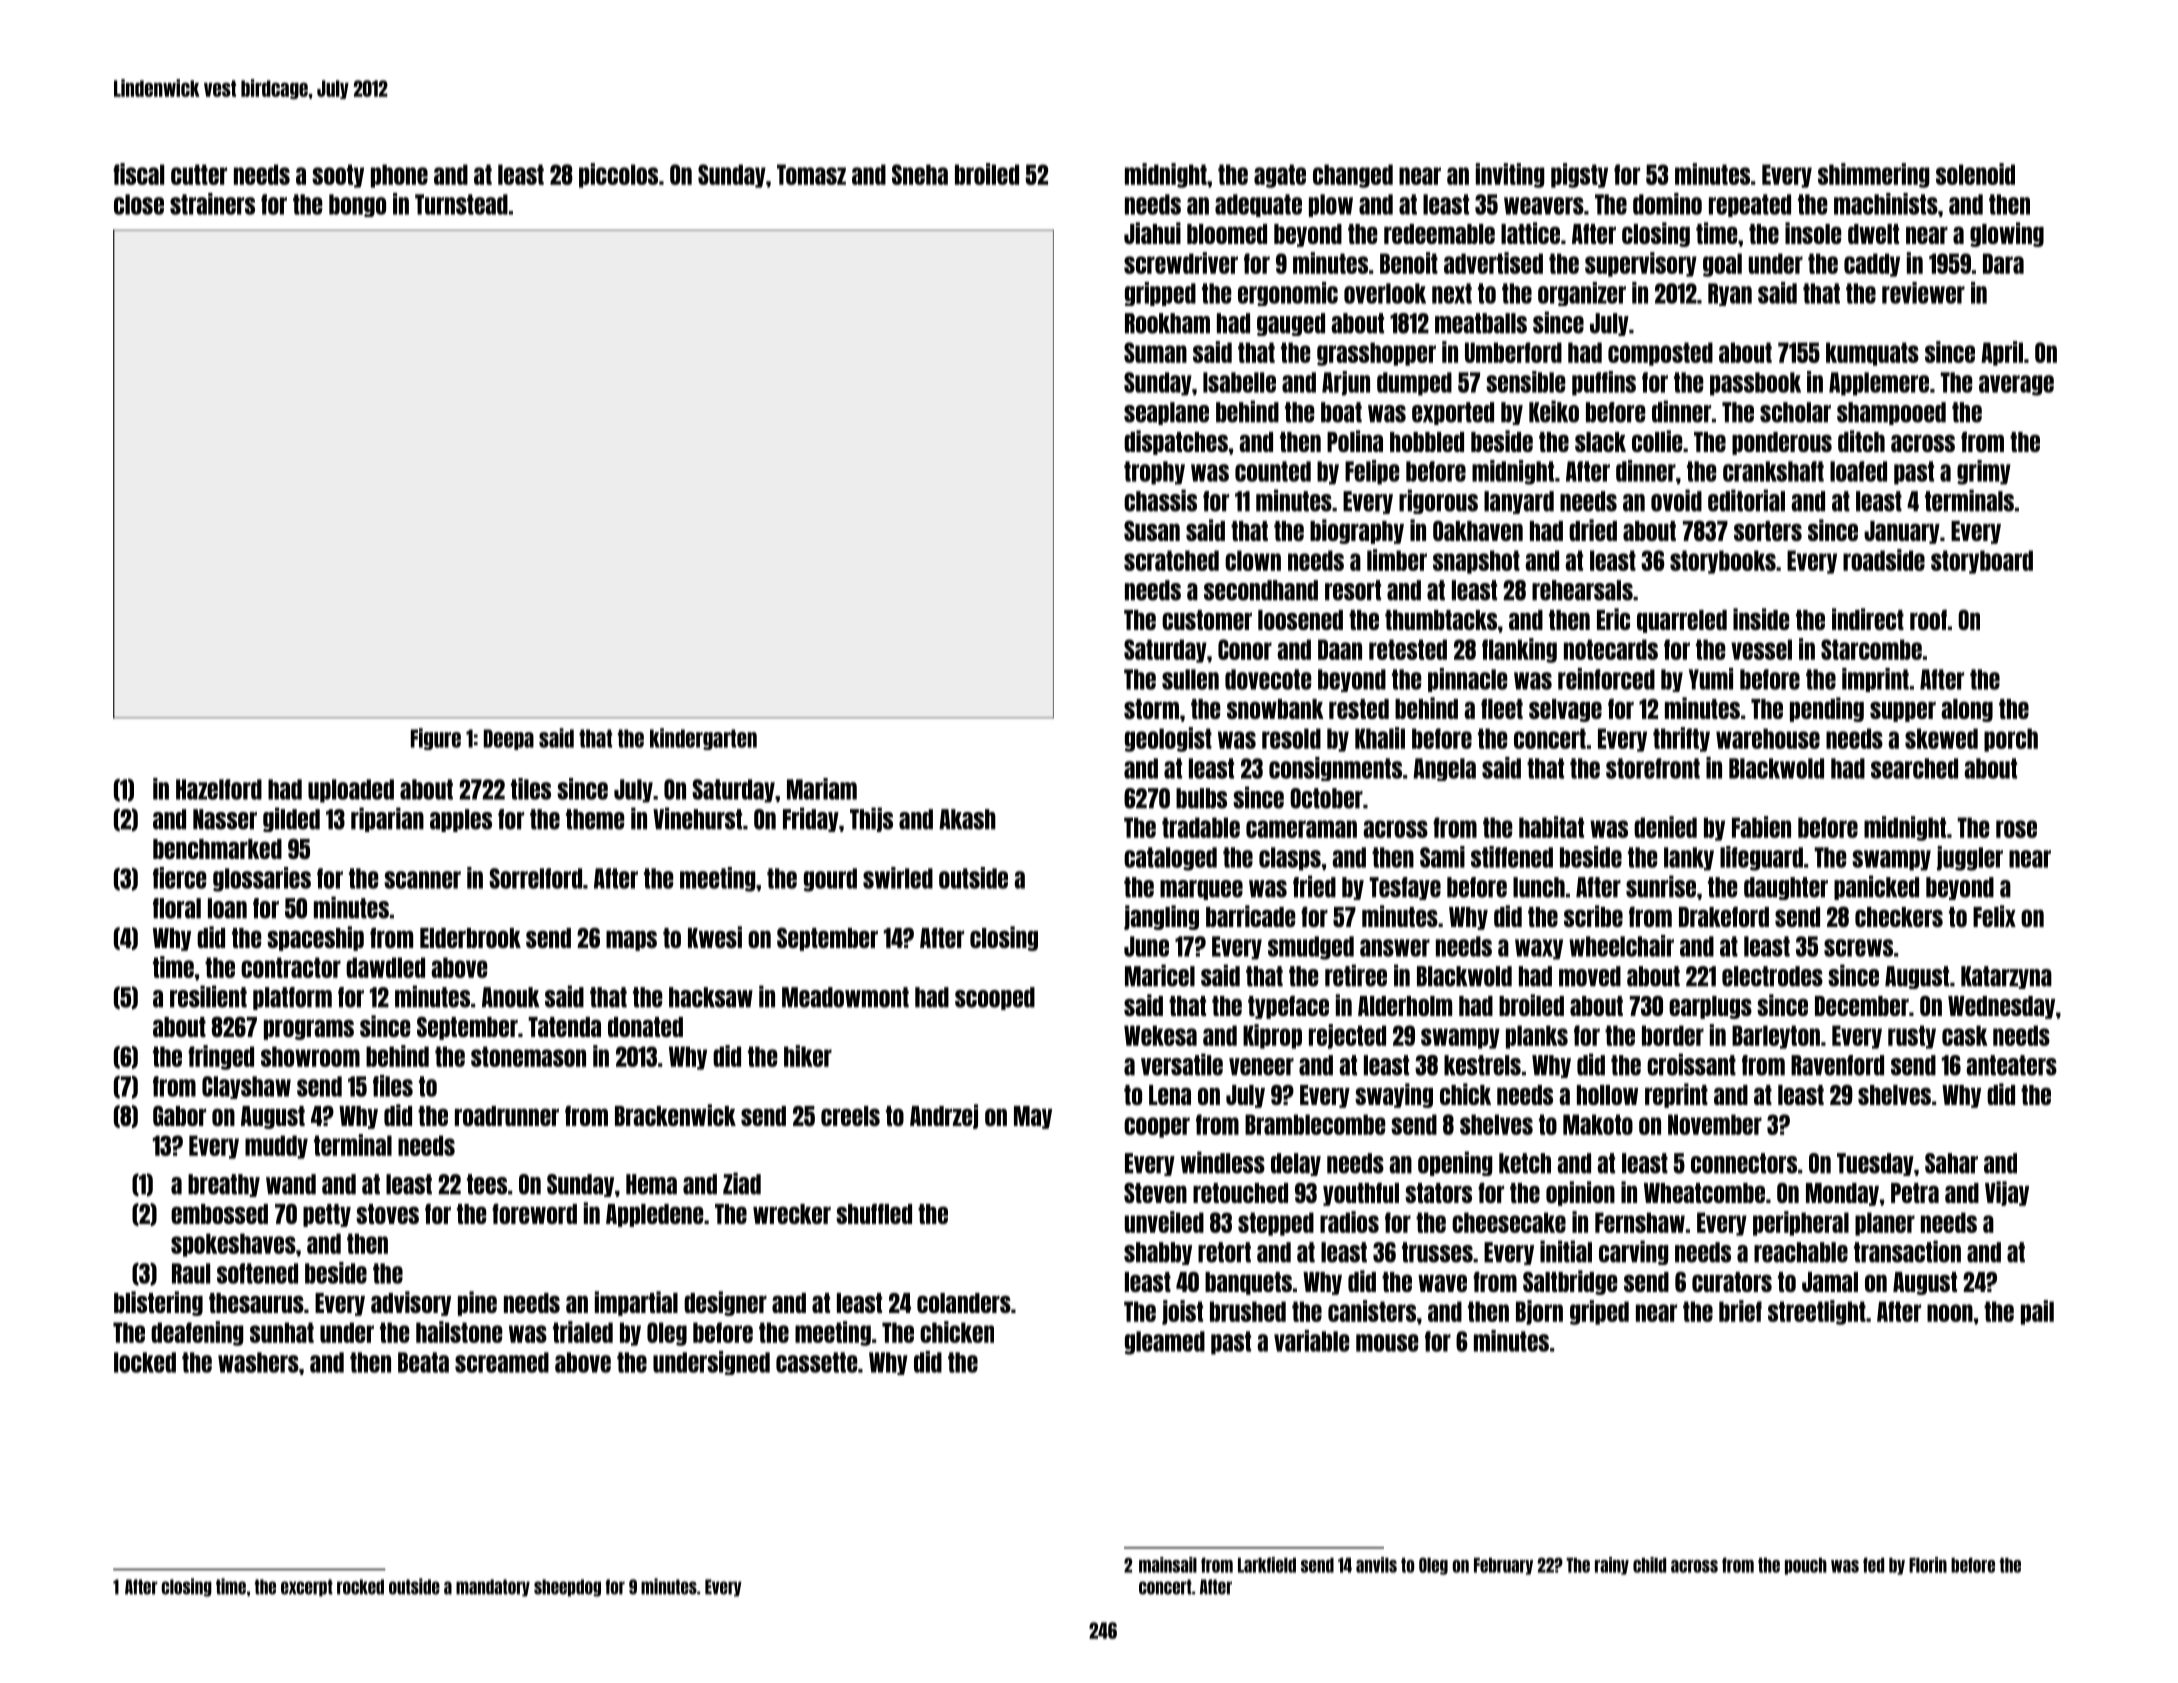  Describe the element at coordinates (1782, 443) in the page. I see `ponderous` at that location.
